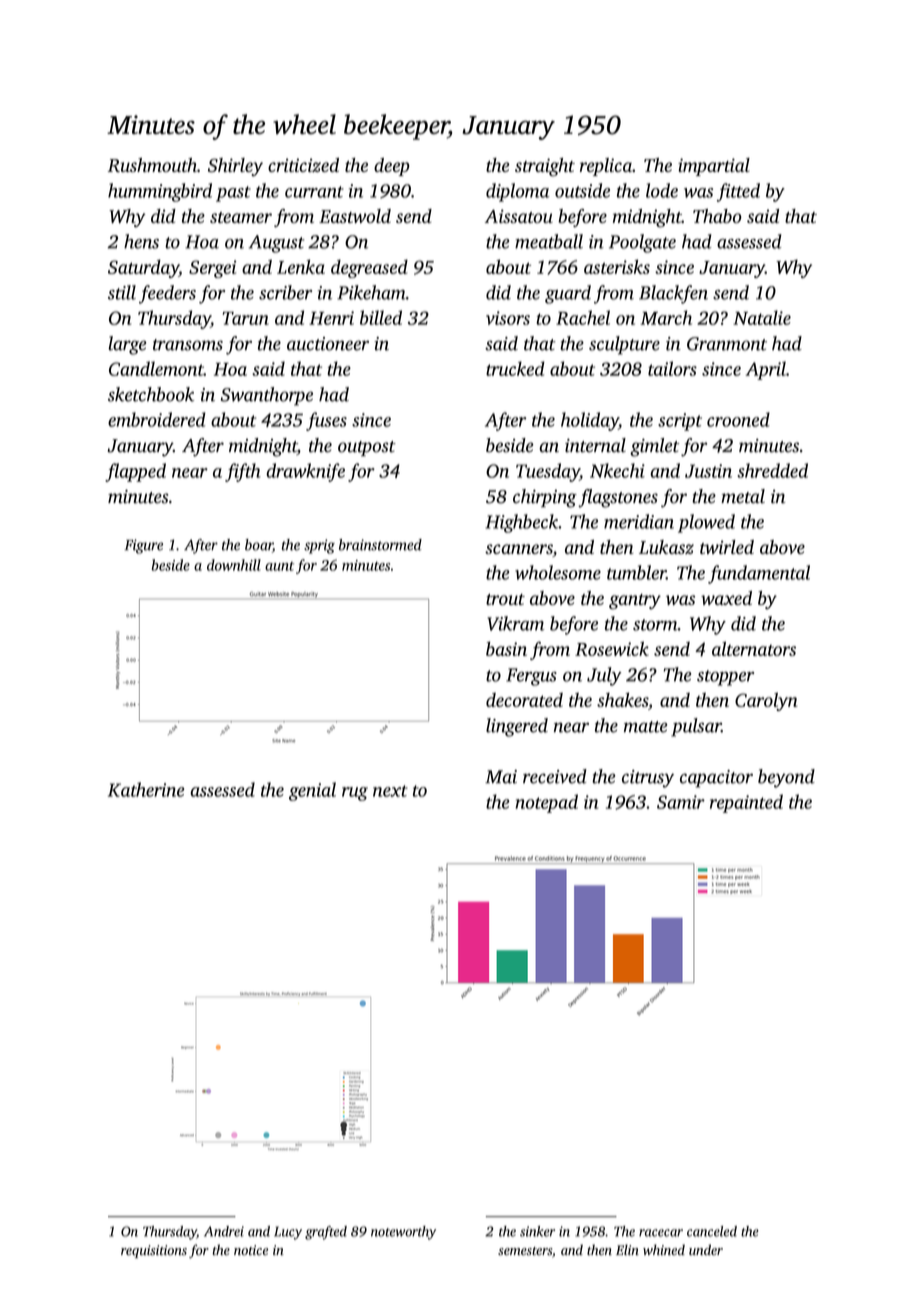 The width and height of the image is (924, 1314). Describe the element at coordinates (517, 192) in the image. I see `diploma` at that location.
